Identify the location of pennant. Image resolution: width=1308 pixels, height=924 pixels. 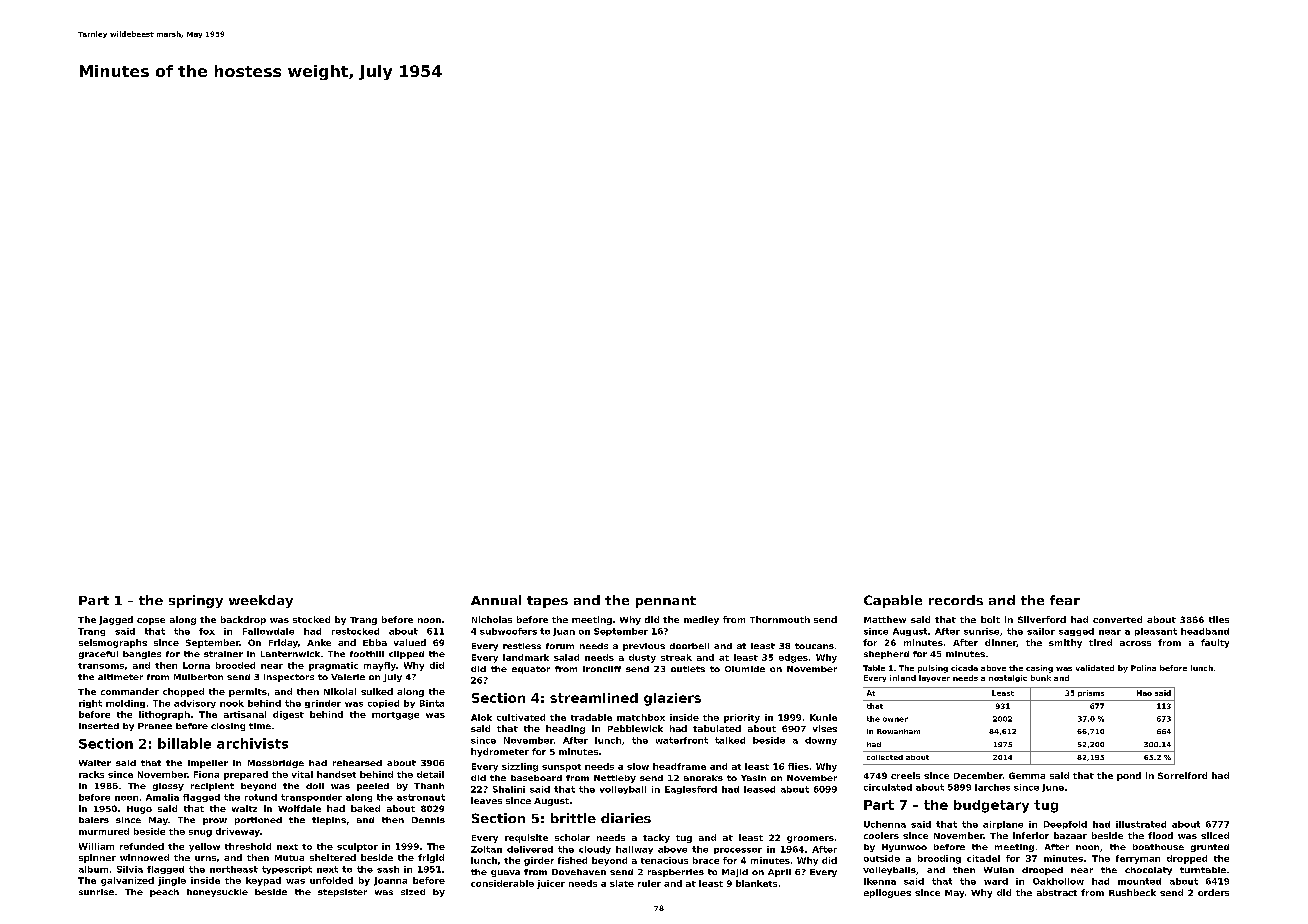
(666, 602).
